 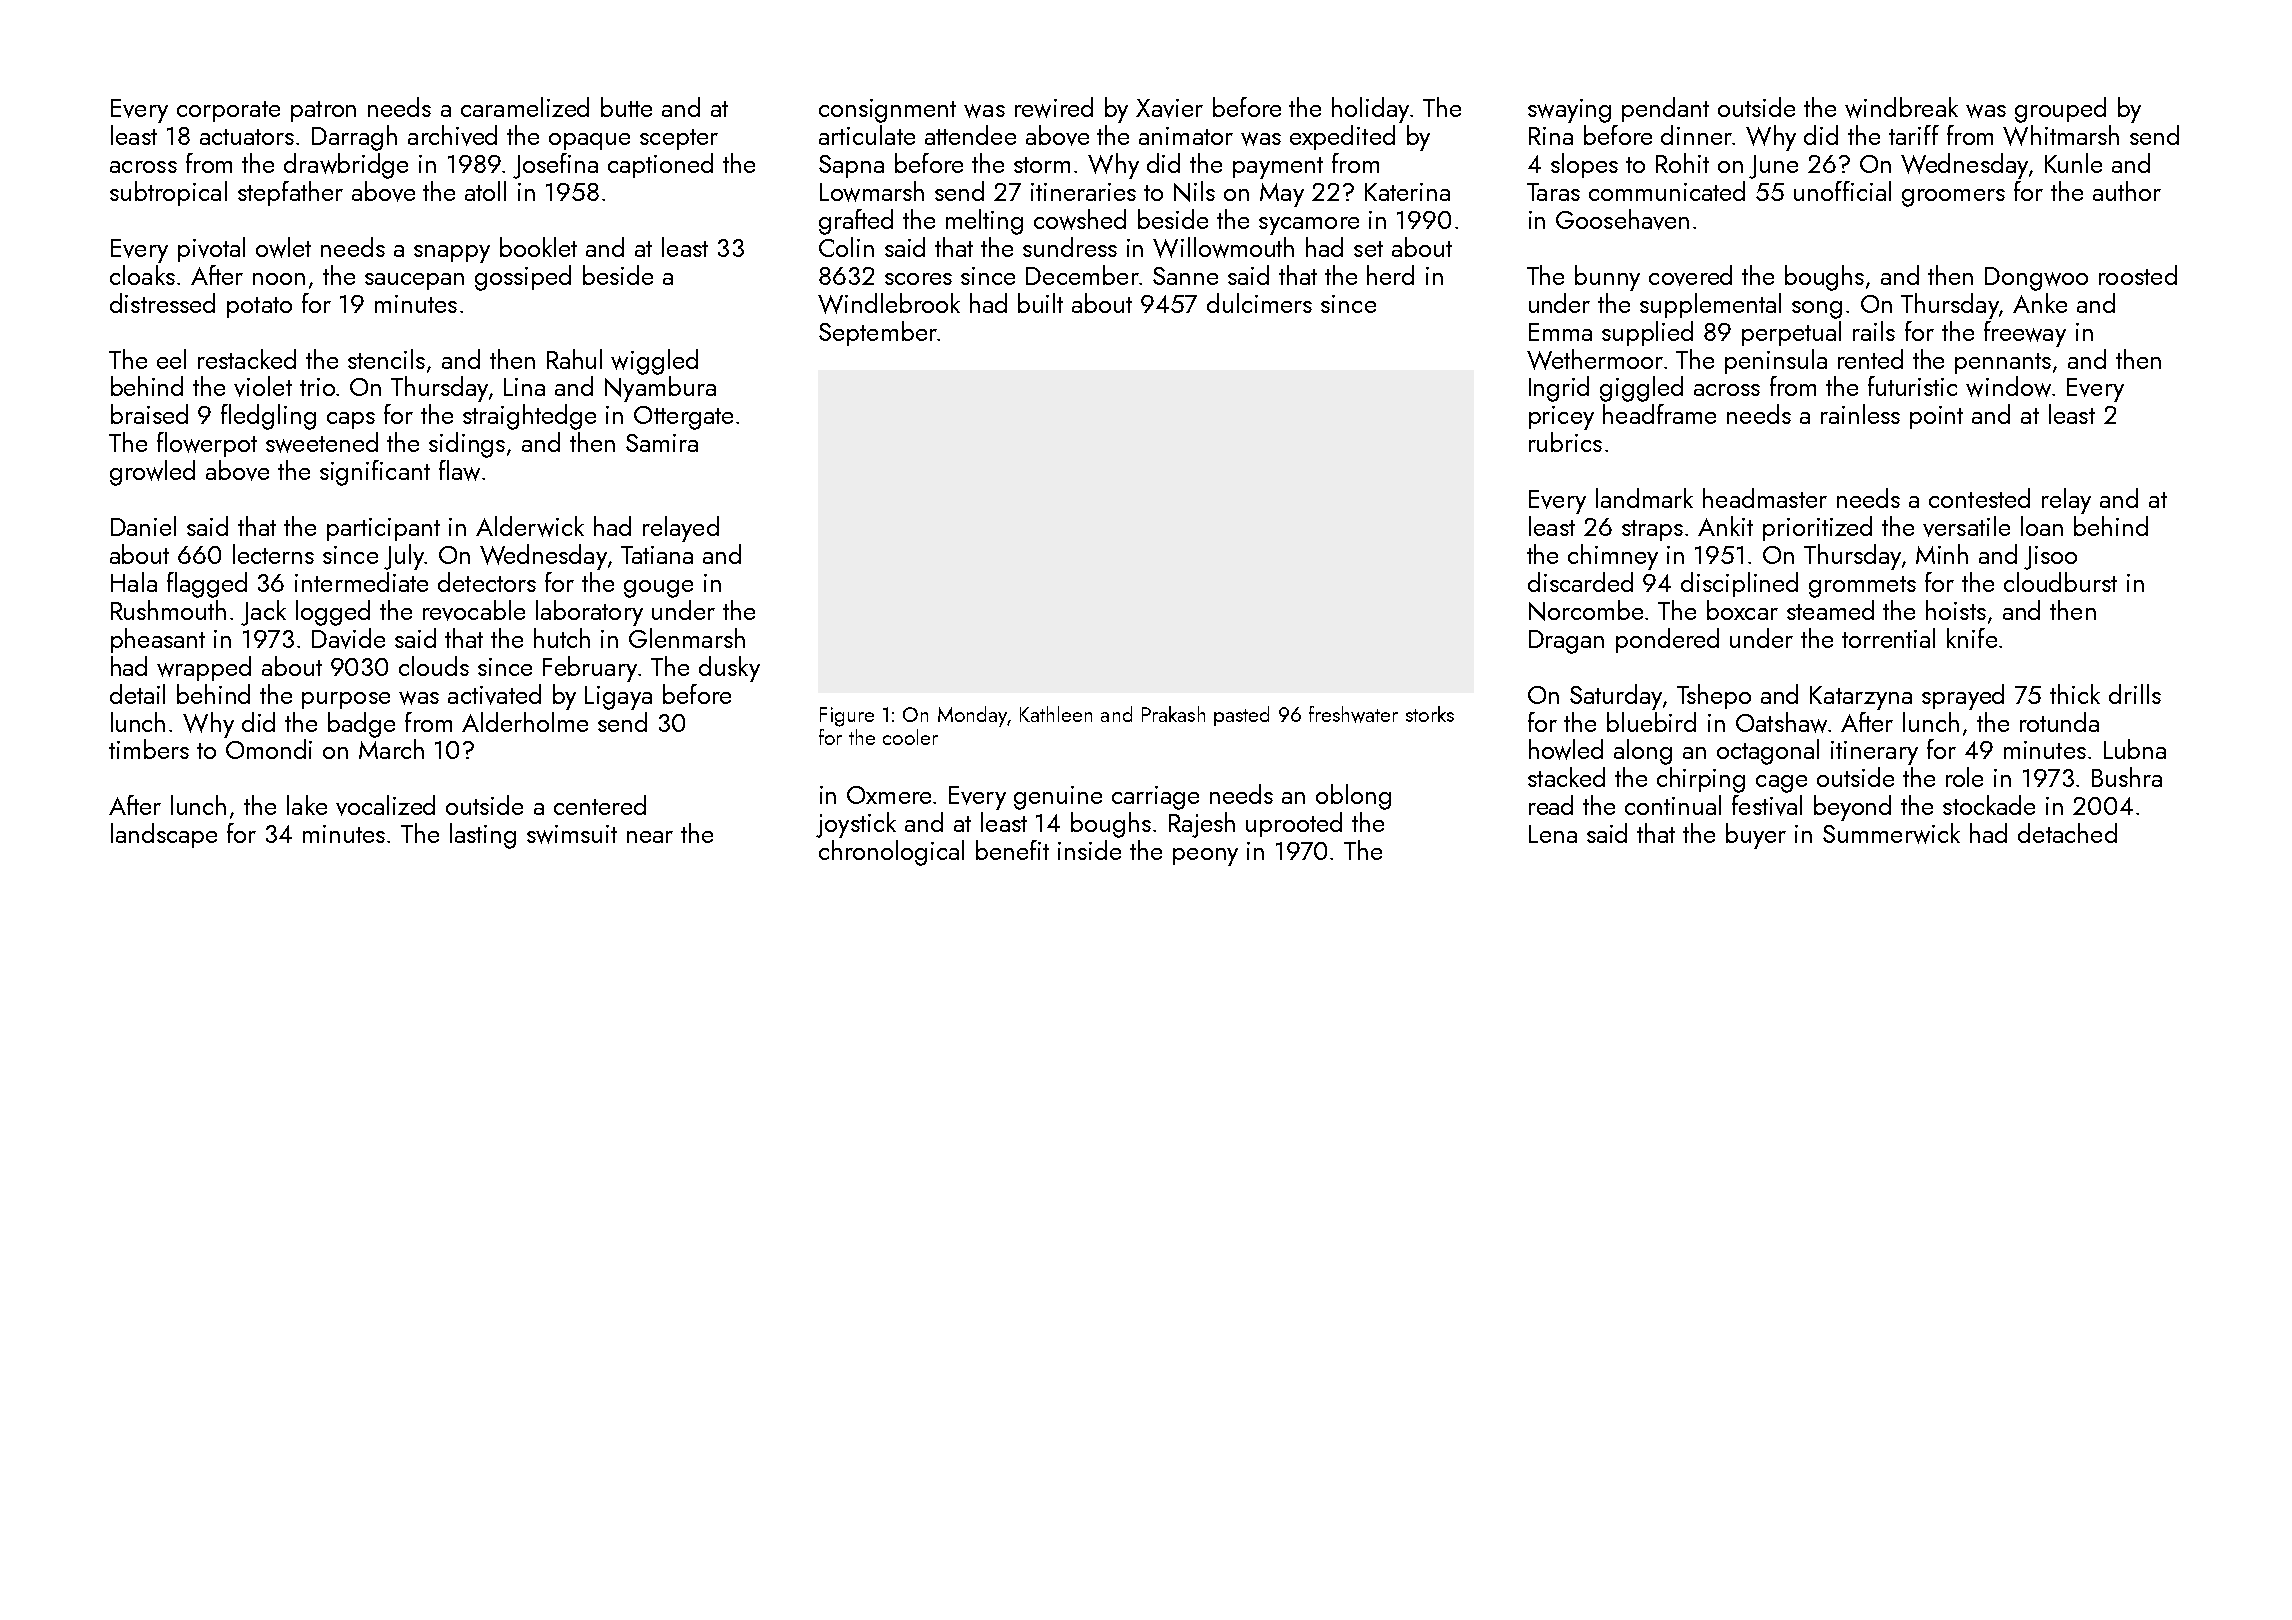 What do you see at coordinates (2060, 582) in the document?
I see `cloudburst` at bounding box center [2060, 582].
